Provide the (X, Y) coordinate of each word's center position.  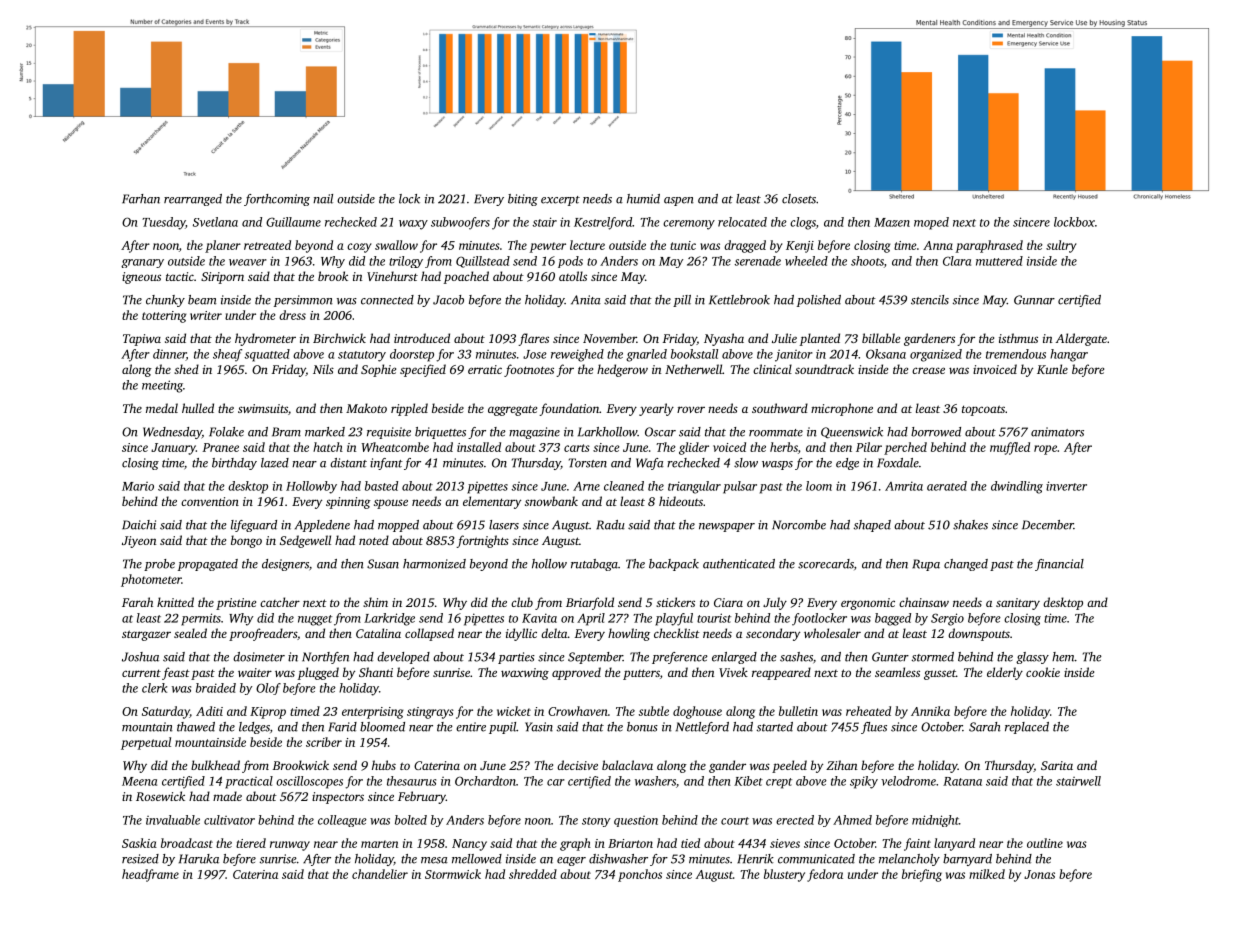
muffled (1010, 448)
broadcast (187, 843)
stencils (930, 300)
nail (323, 199)
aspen (679, 201)
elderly (1005, 673)
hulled (198, 408)
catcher (280, 602)
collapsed (429, 634)
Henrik (755, 859)
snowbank (551, 501)
